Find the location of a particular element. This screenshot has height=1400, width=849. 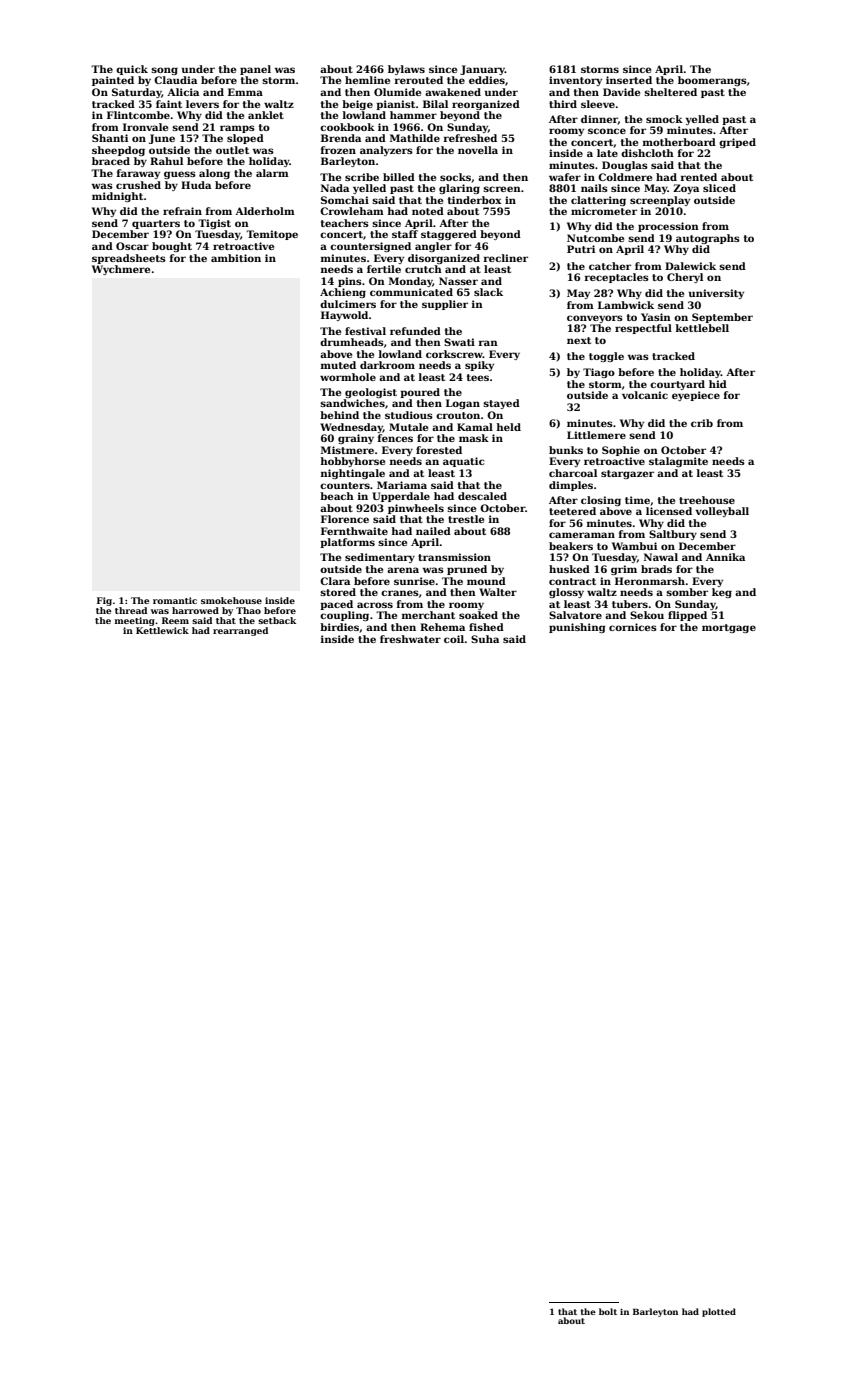

cornices is located at coordinates (633, 627).
